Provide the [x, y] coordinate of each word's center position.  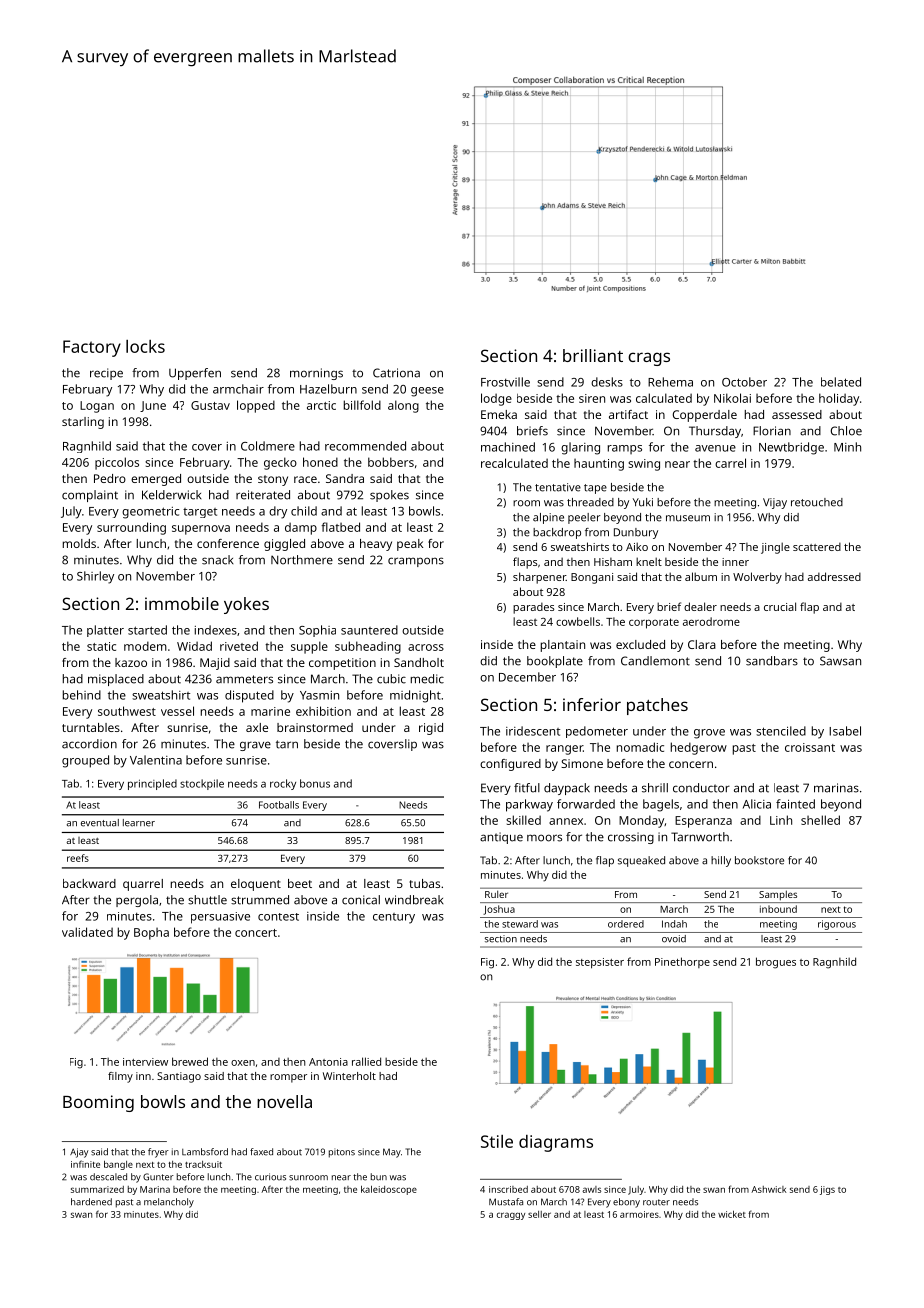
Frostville [505, 382]
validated [87, 932]
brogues [776, 963]
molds [79, 543]
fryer [158, 1153]
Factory [92, 348]
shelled [820, 820]
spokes [389, 496]
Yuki [643, 502]
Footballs [279, 805]
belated [841, 382]
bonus [315, 783]
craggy [511, 1216]
